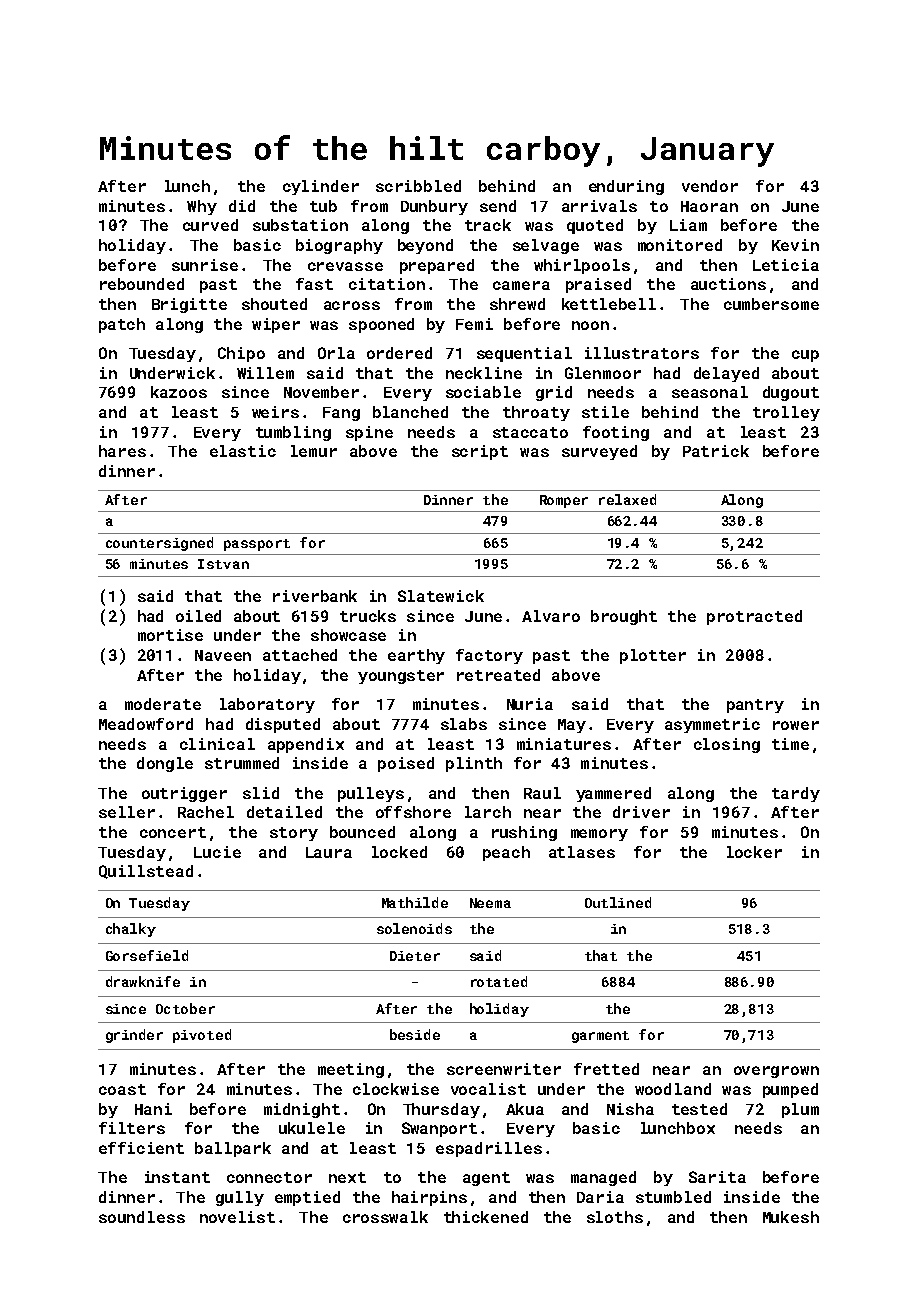  Describe the element at coordinates (307, 1198) in the screenshot. I see `emptied` at that location.
